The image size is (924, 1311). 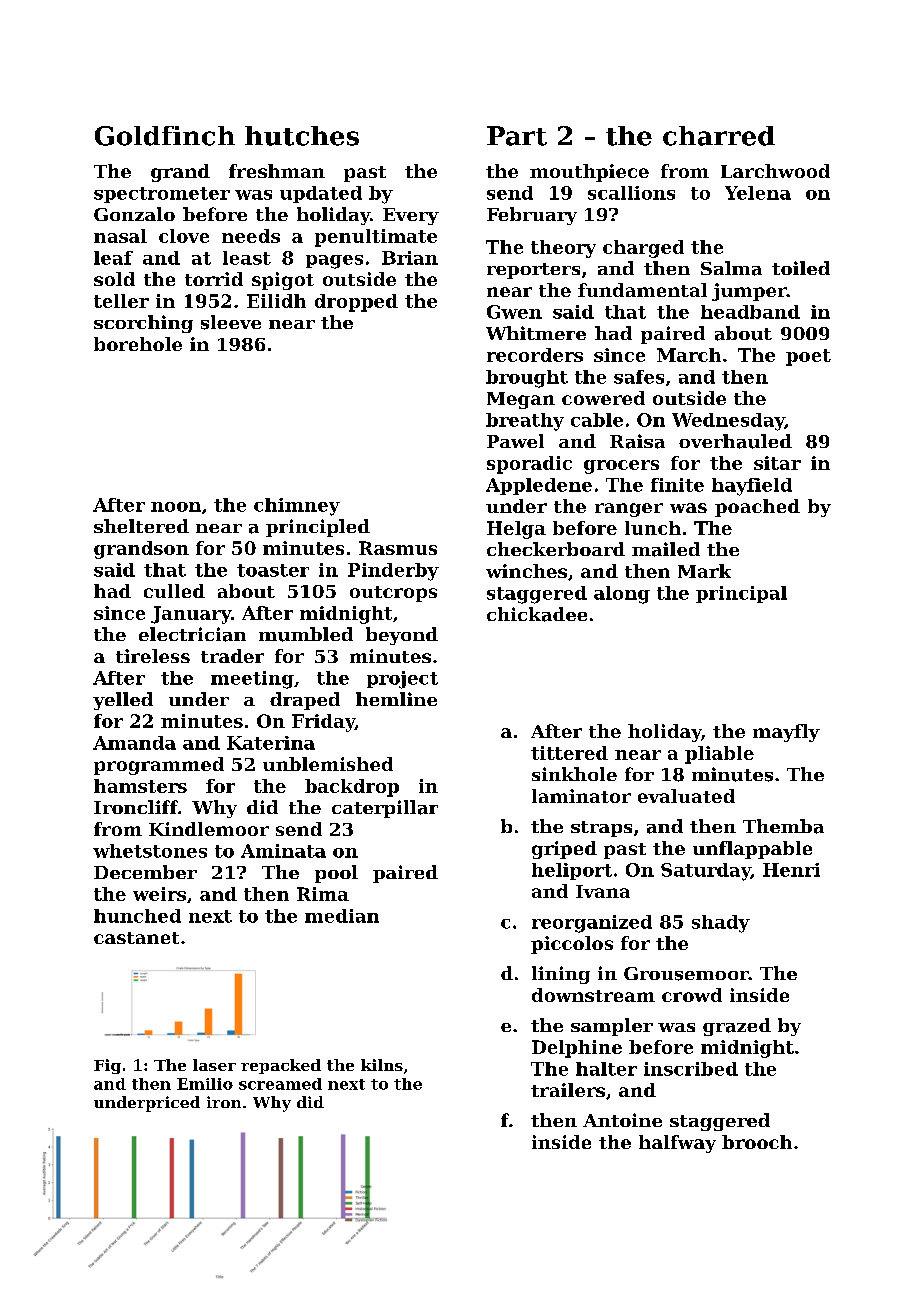 What do you see at coordinates (757, 508) in the screenshot?
I see `poached` at bounding box center [757, 508].
